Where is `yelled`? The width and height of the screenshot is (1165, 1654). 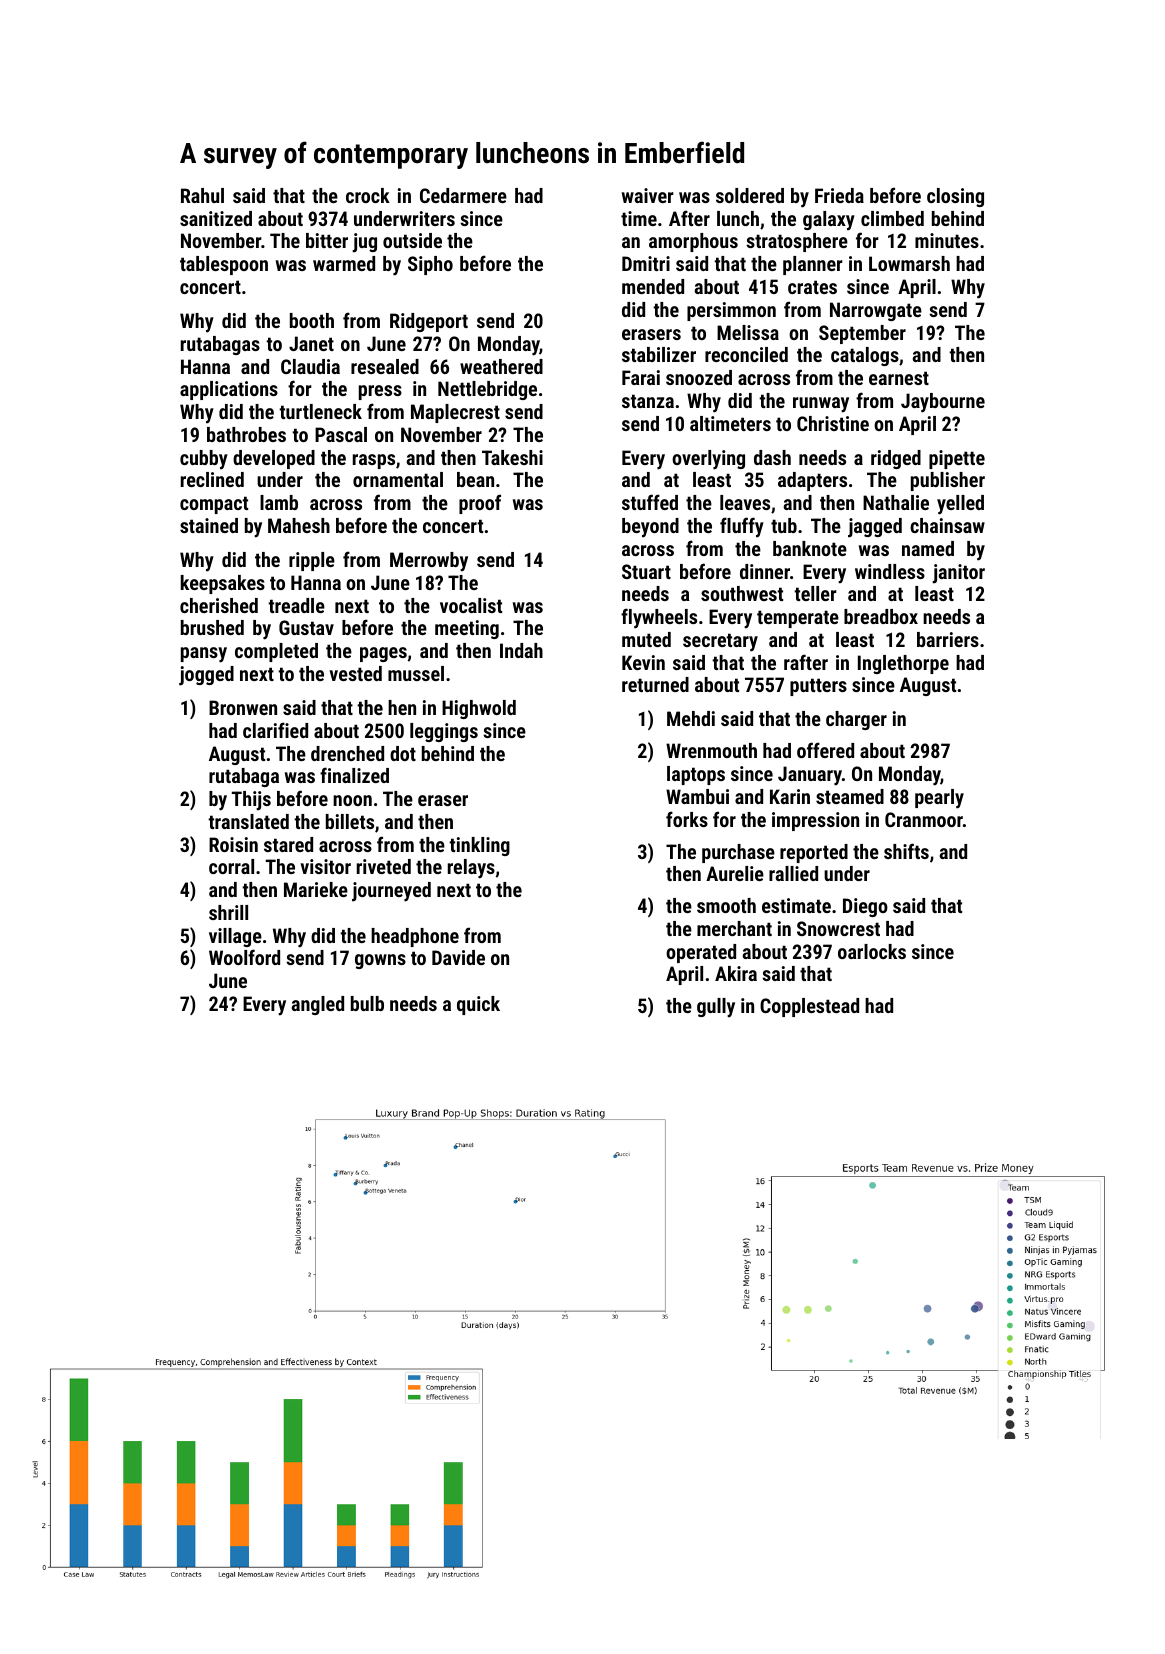 yelled is located at coordinates (960, 505).
